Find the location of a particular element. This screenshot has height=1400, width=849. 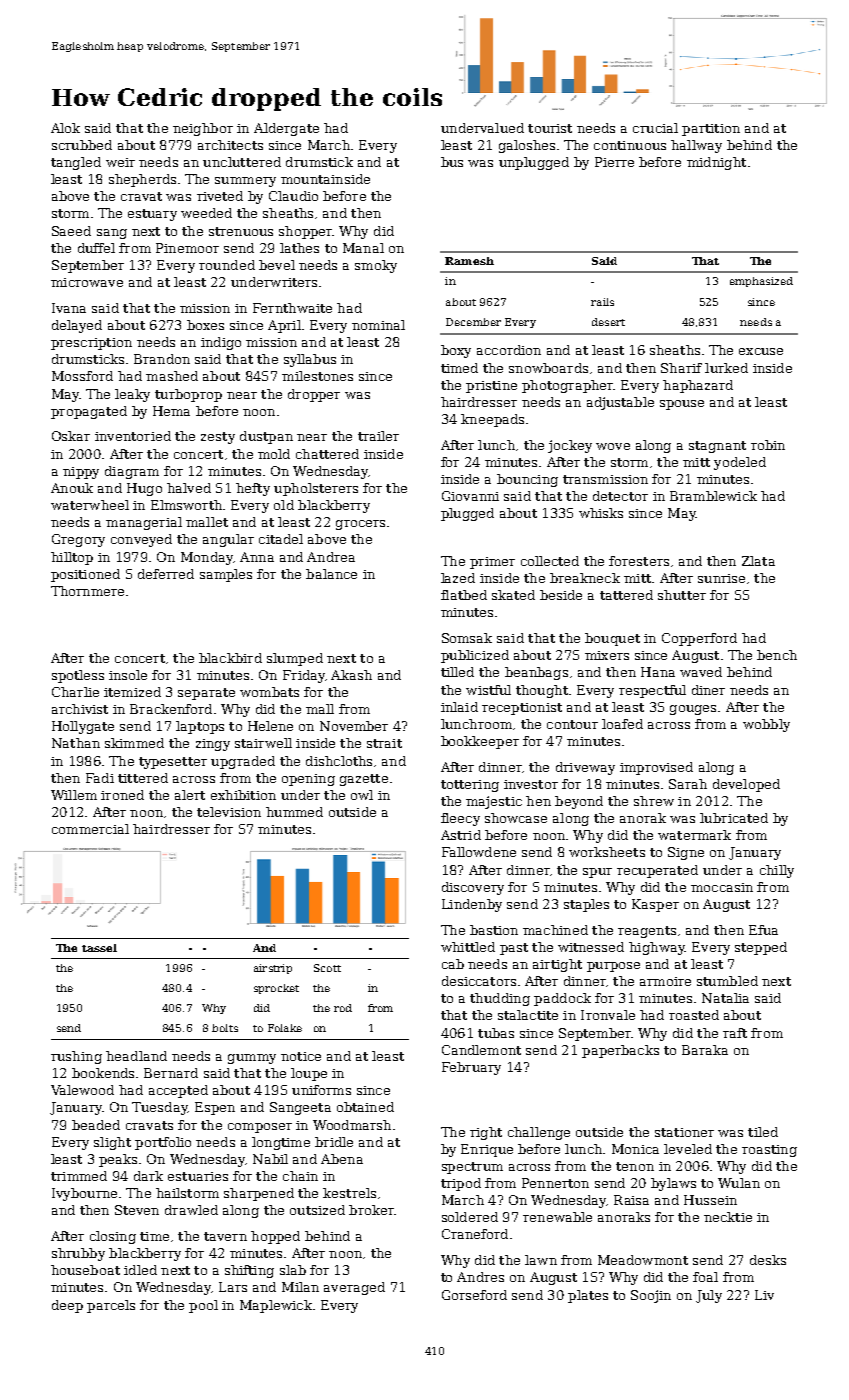

Alok is located at coordinates (65, 128).
